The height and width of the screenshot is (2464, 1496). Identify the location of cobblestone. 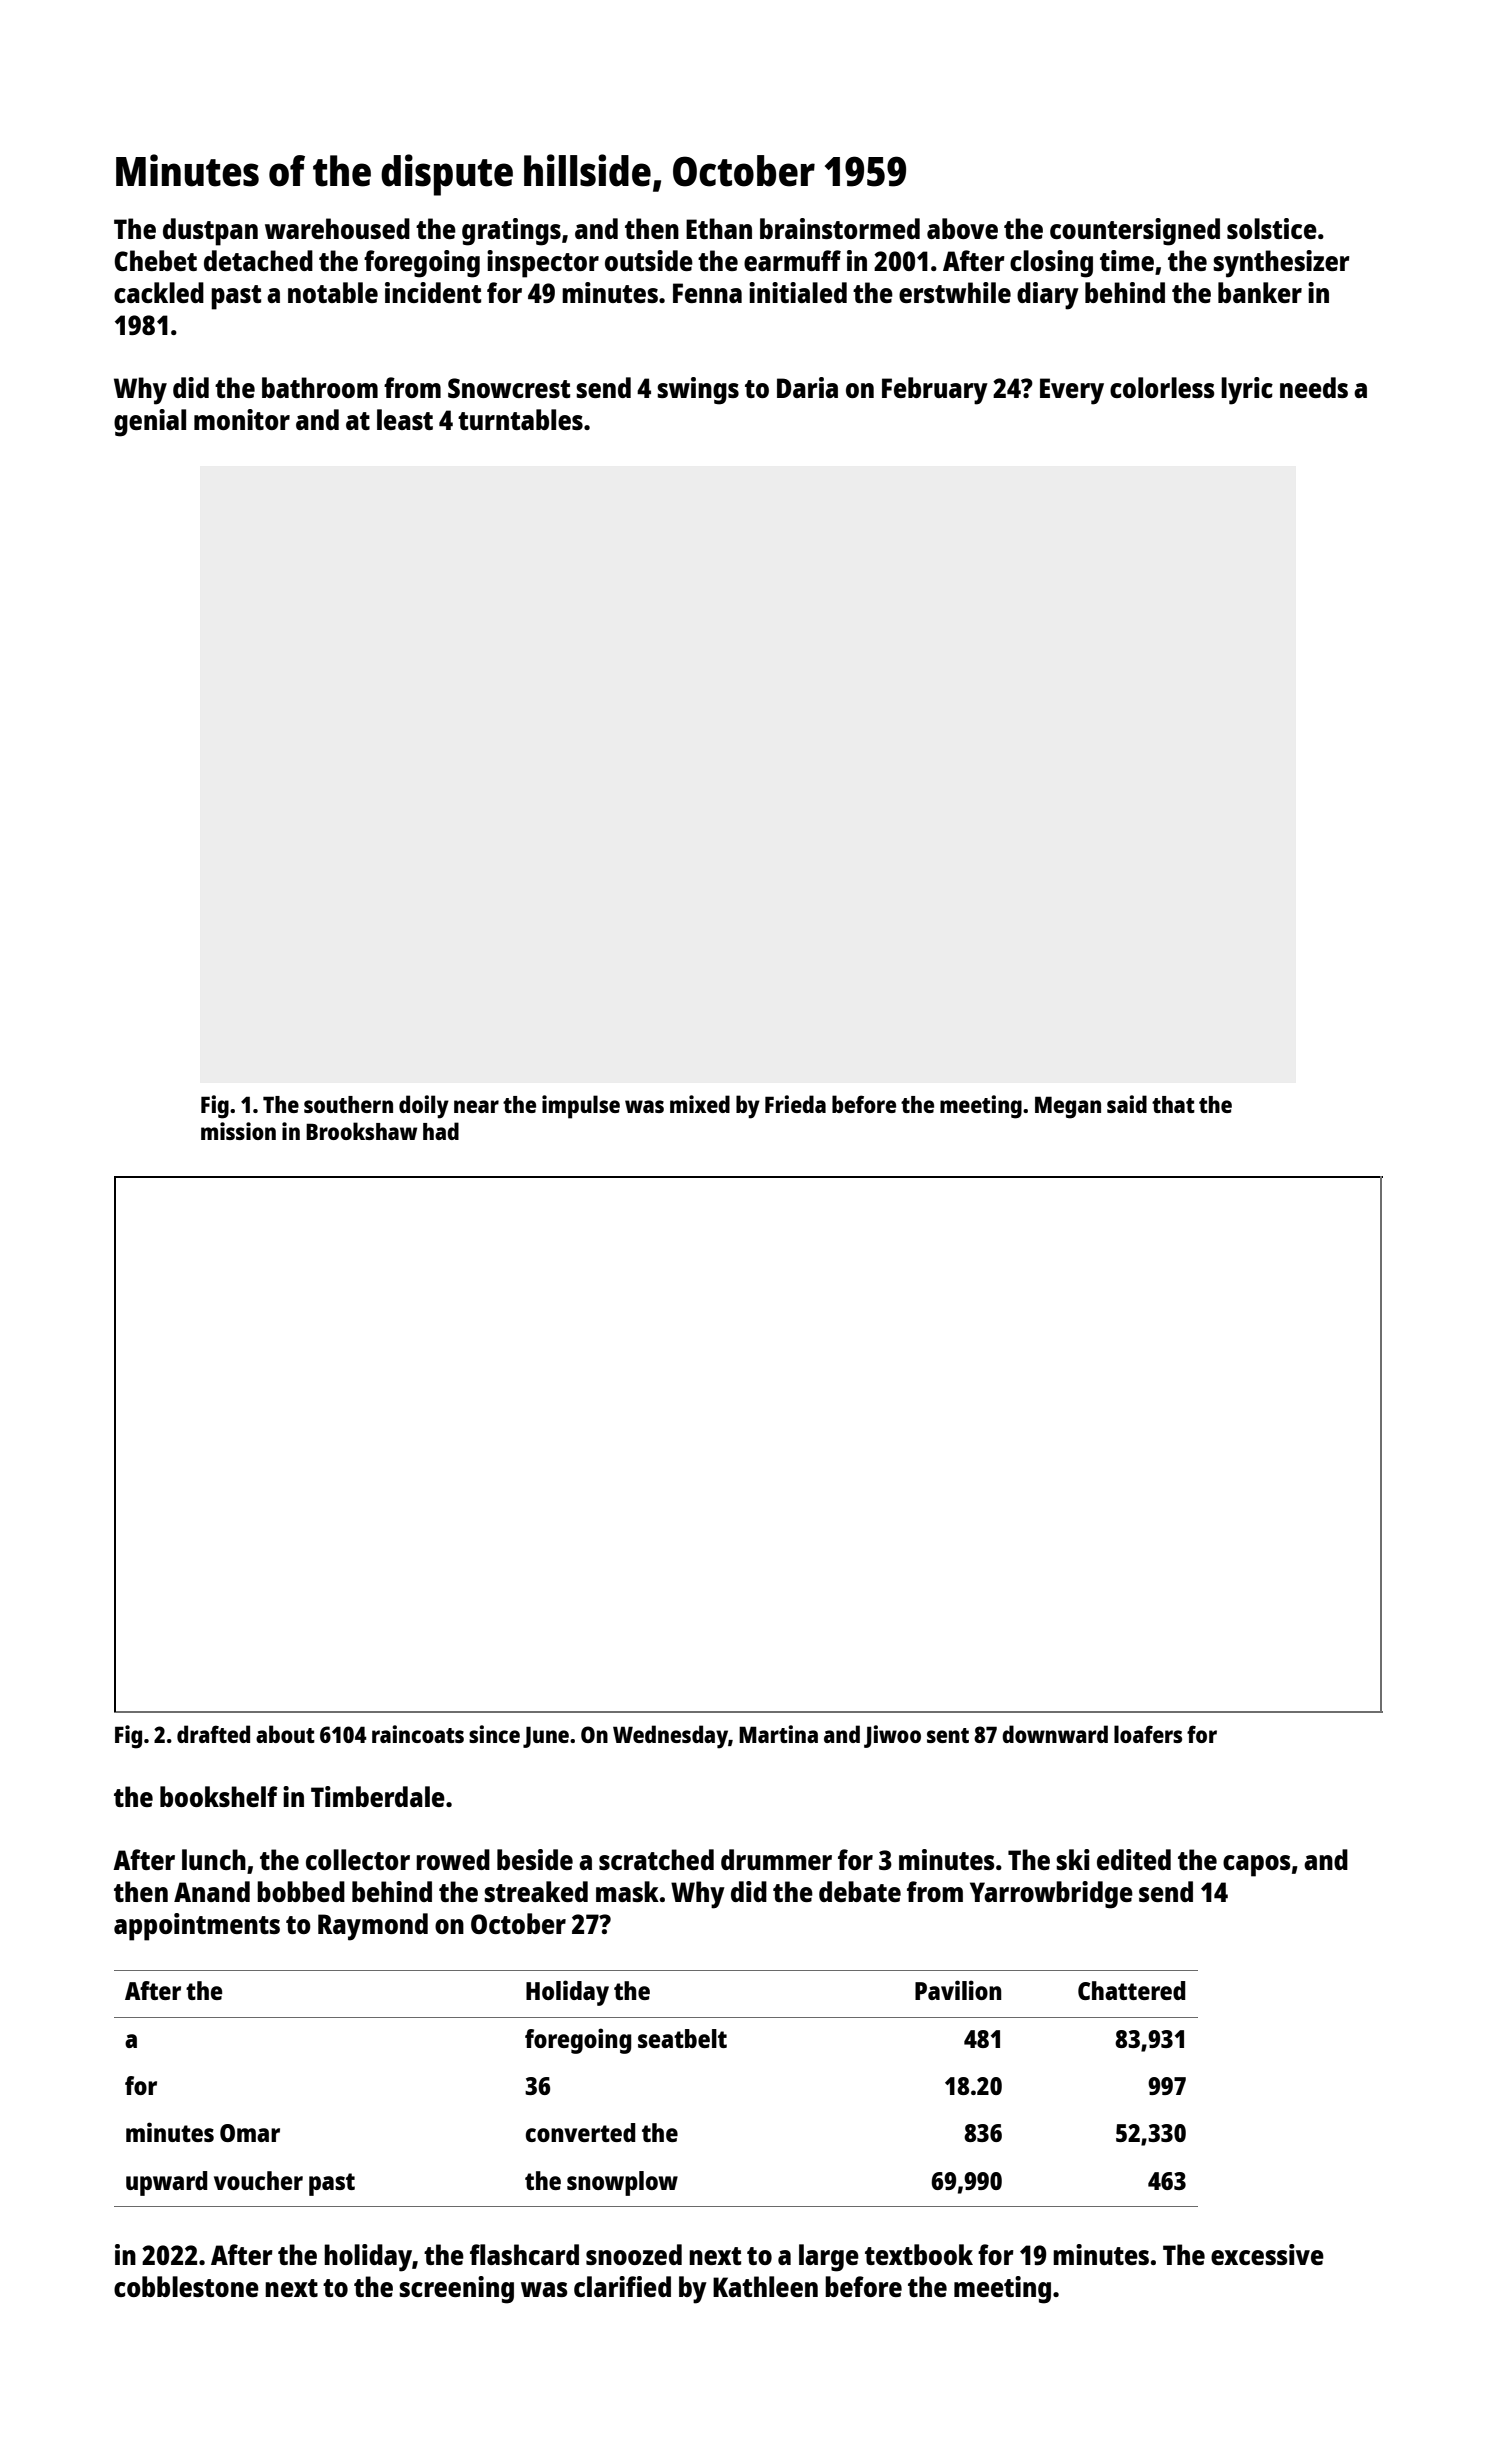
(186, 2286).
